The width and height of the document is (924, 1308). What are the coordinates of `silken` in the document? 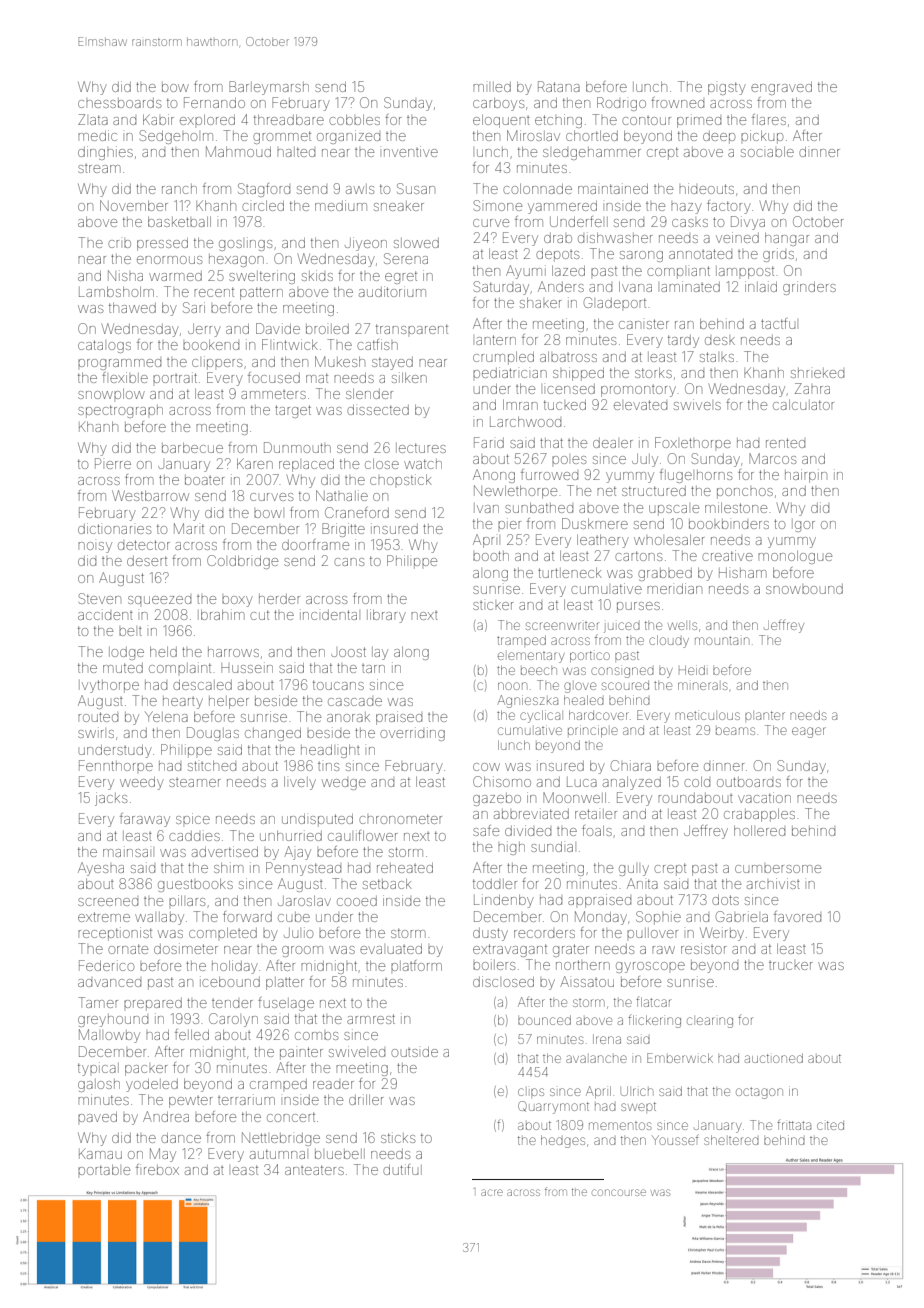 It's located at (409, 377).
